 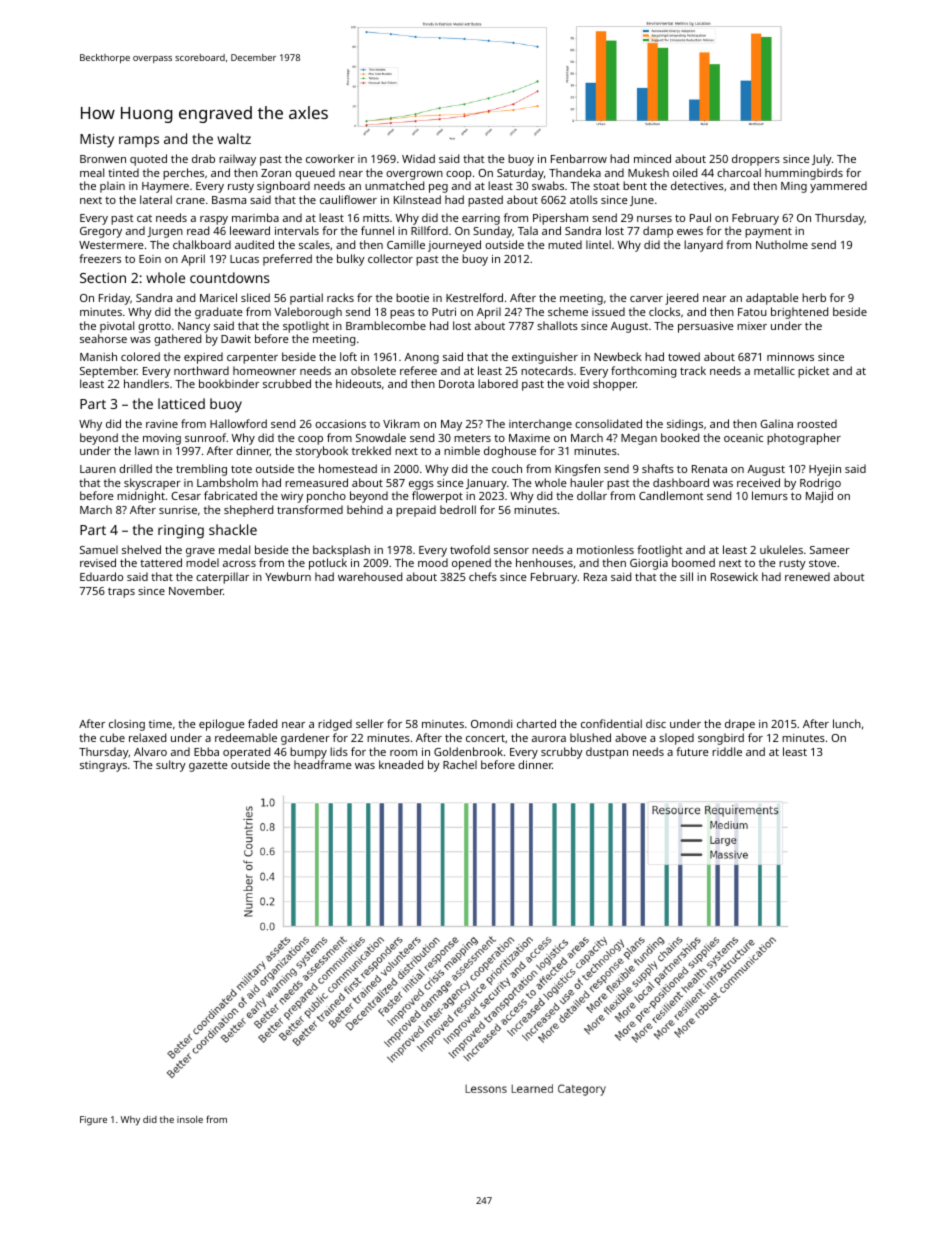 What do you see at coordinates (190, 1119) in the screenshot?
I see `insole` at bounding box center [190, 1119].
